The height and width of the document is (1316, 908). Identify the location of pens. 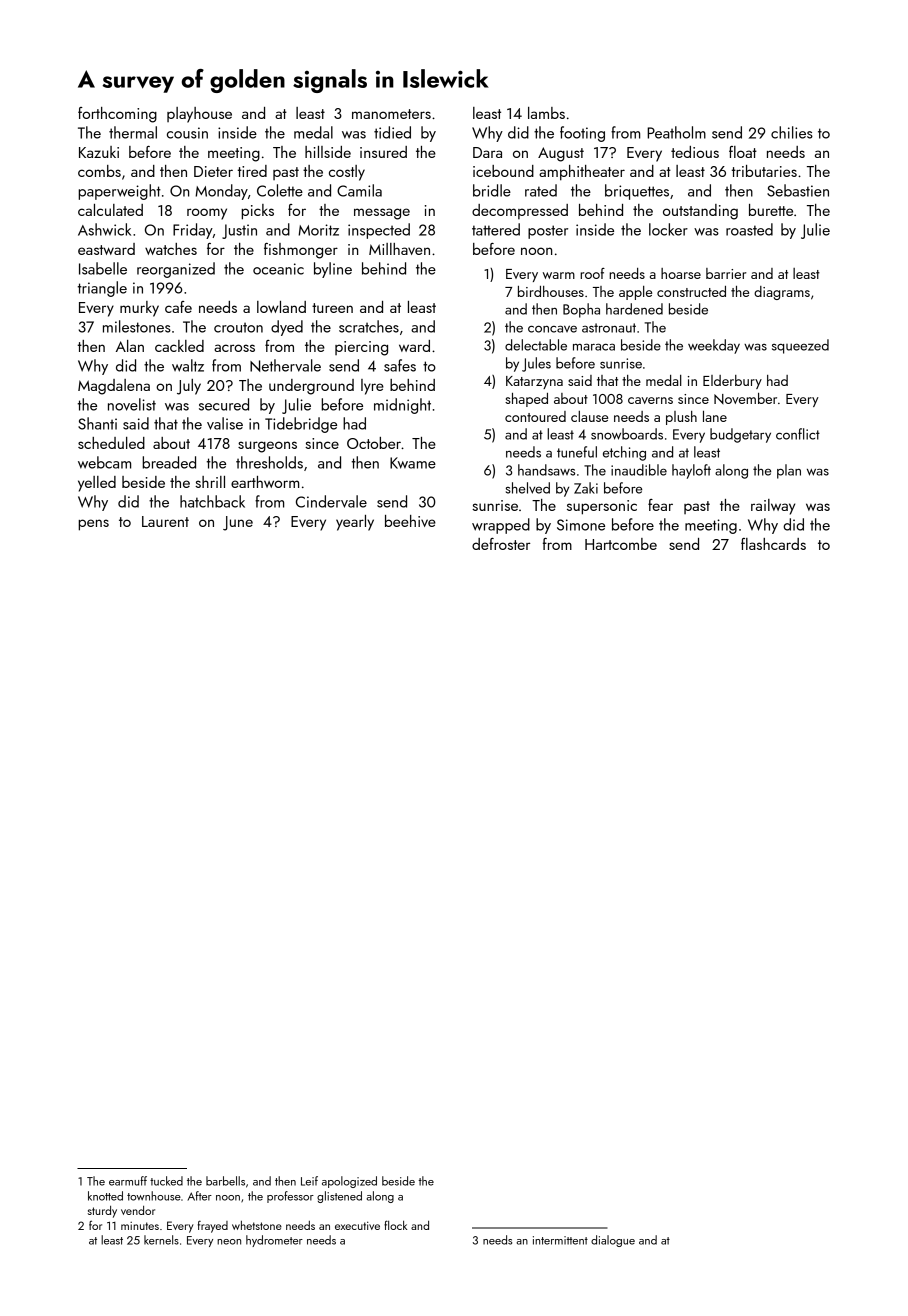
(93, 525).
